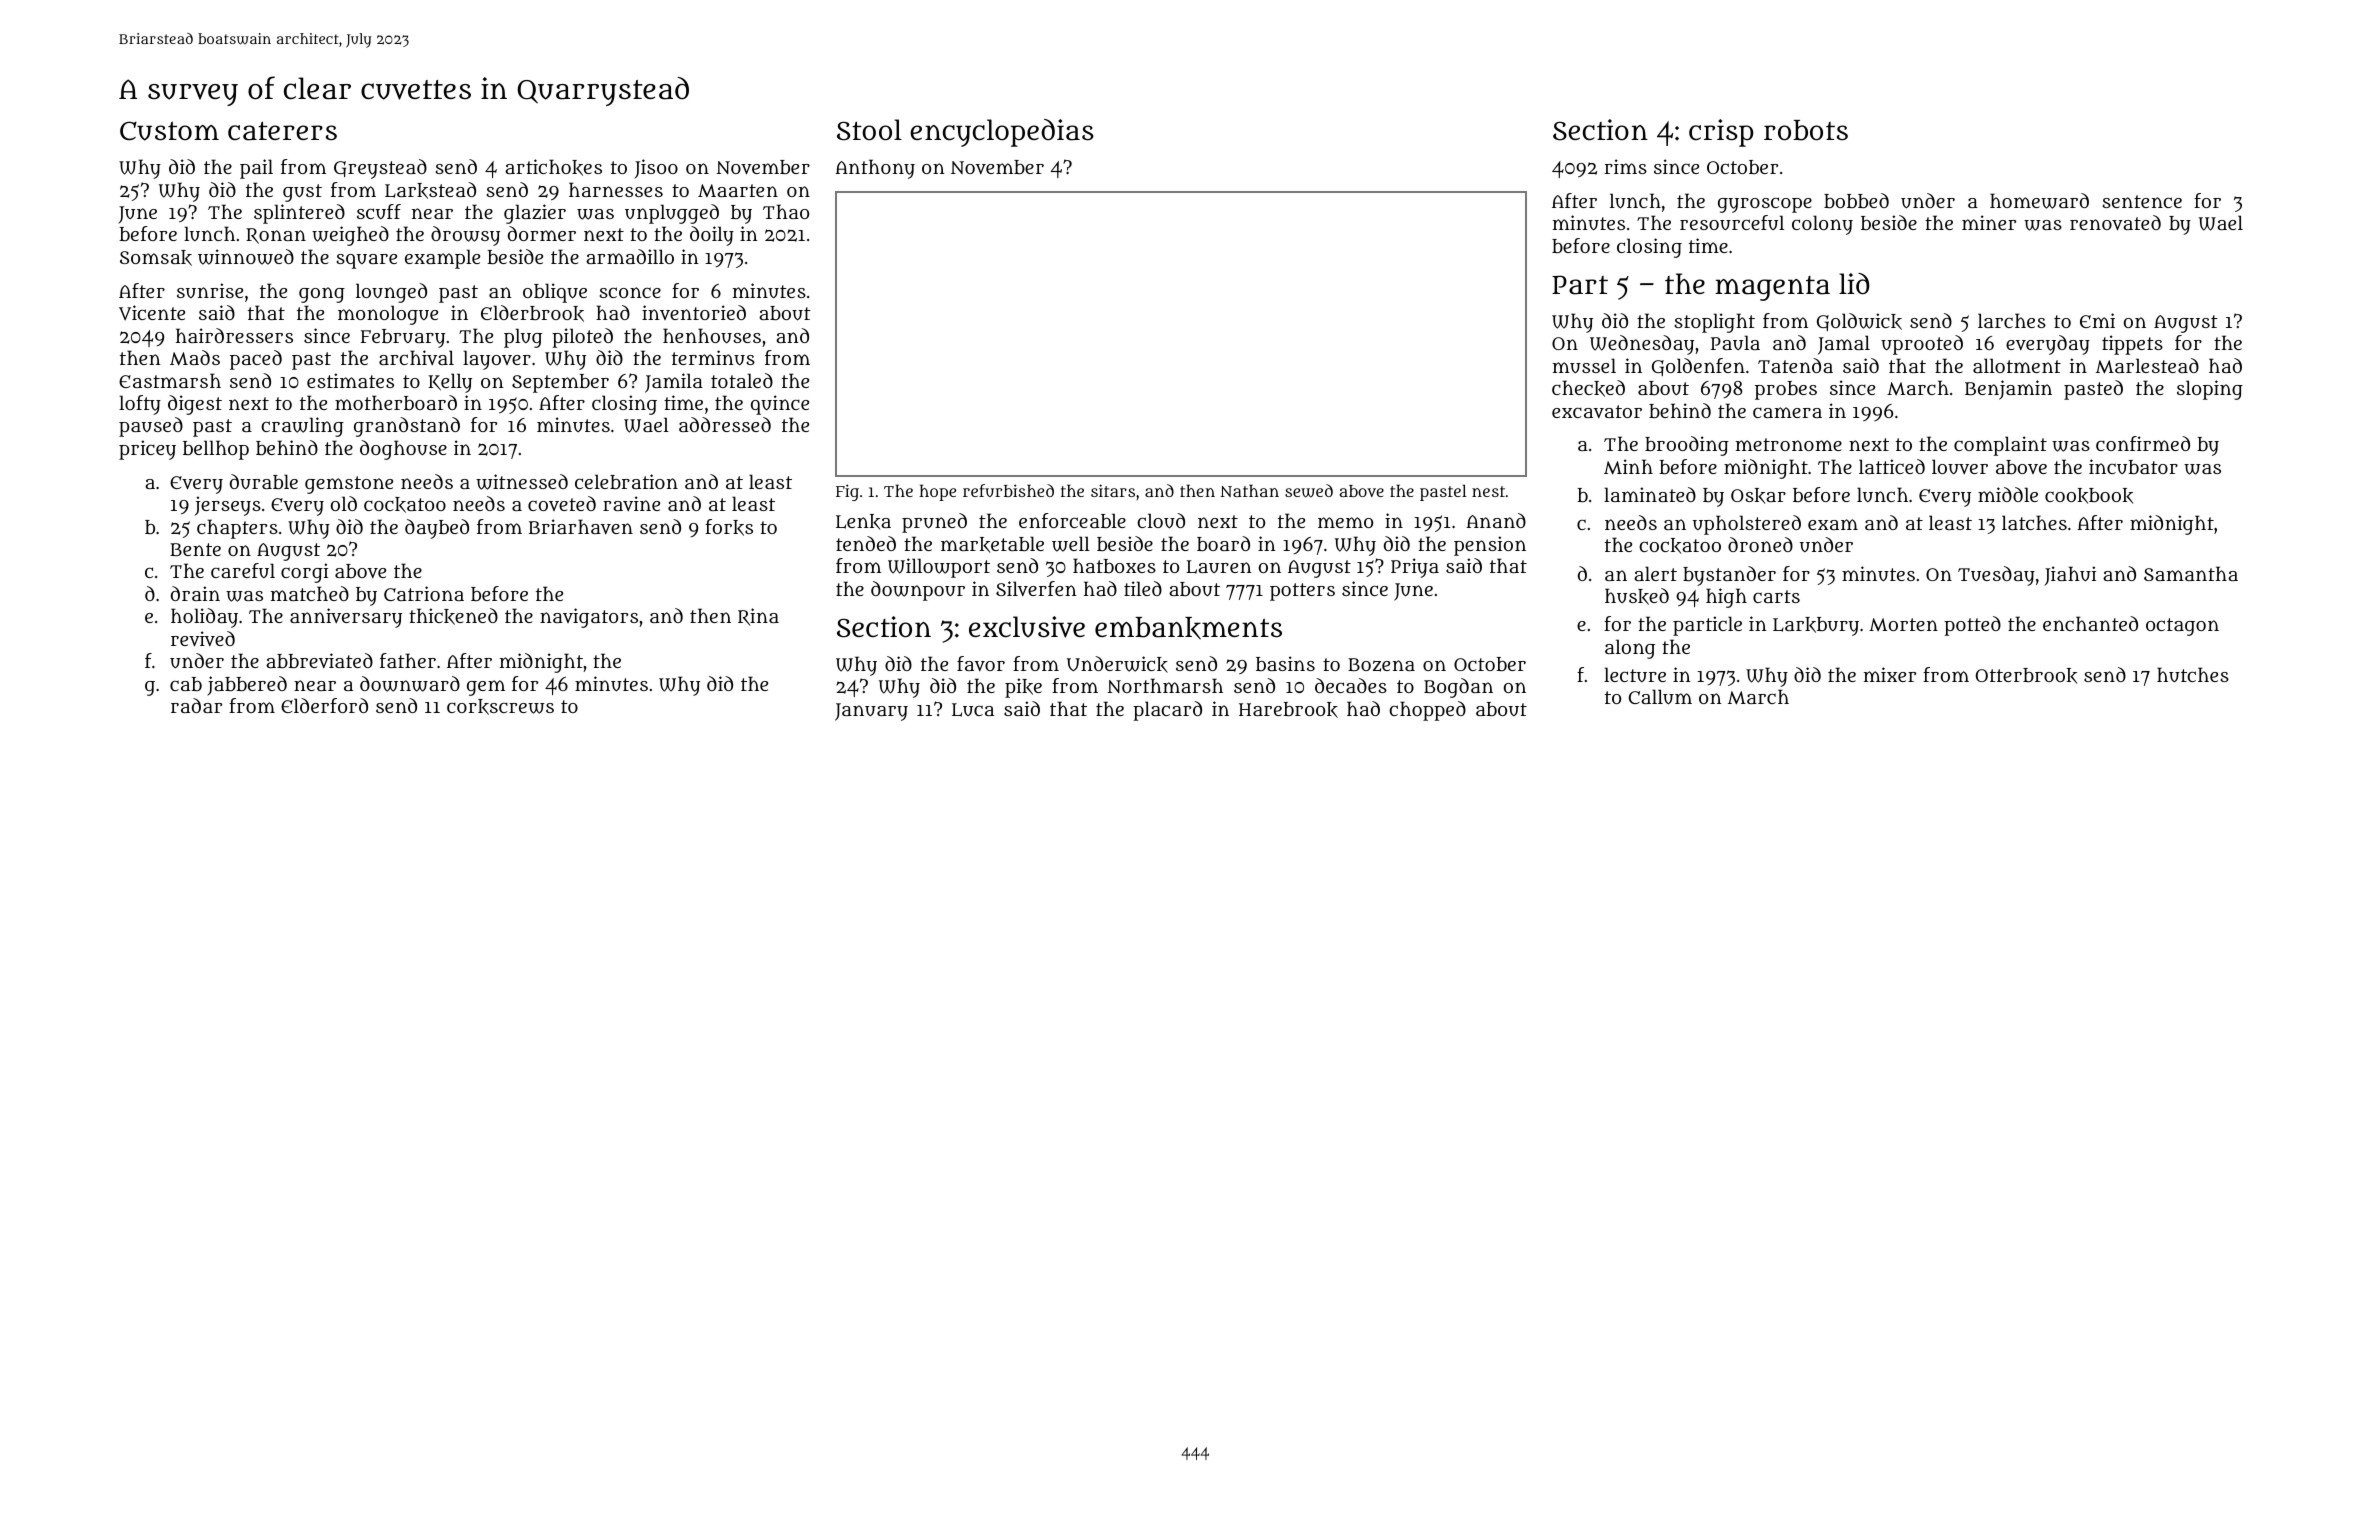 This screenshot has width=2362, height=1529. Describe the element at coordinates (875, 169) in the screenshot. I see `Anthony` at that location.
